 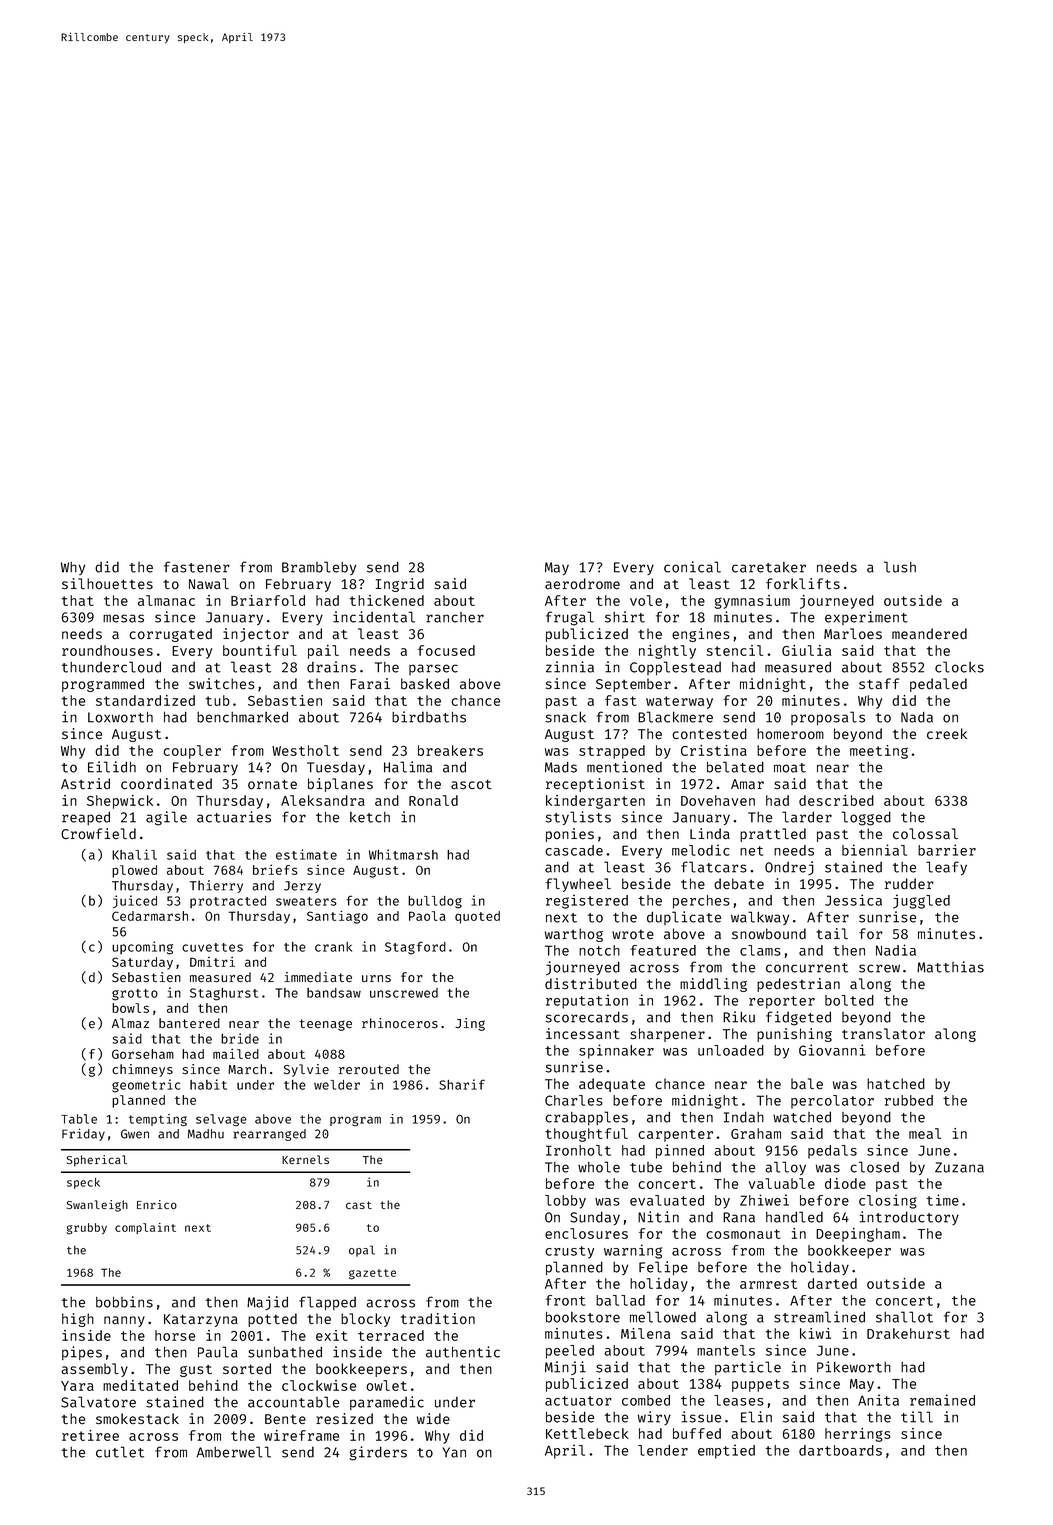 What do you see at coordinates (233, 1452) in the document?
I see `Amberwell` at bounding box center [233, 1452].
